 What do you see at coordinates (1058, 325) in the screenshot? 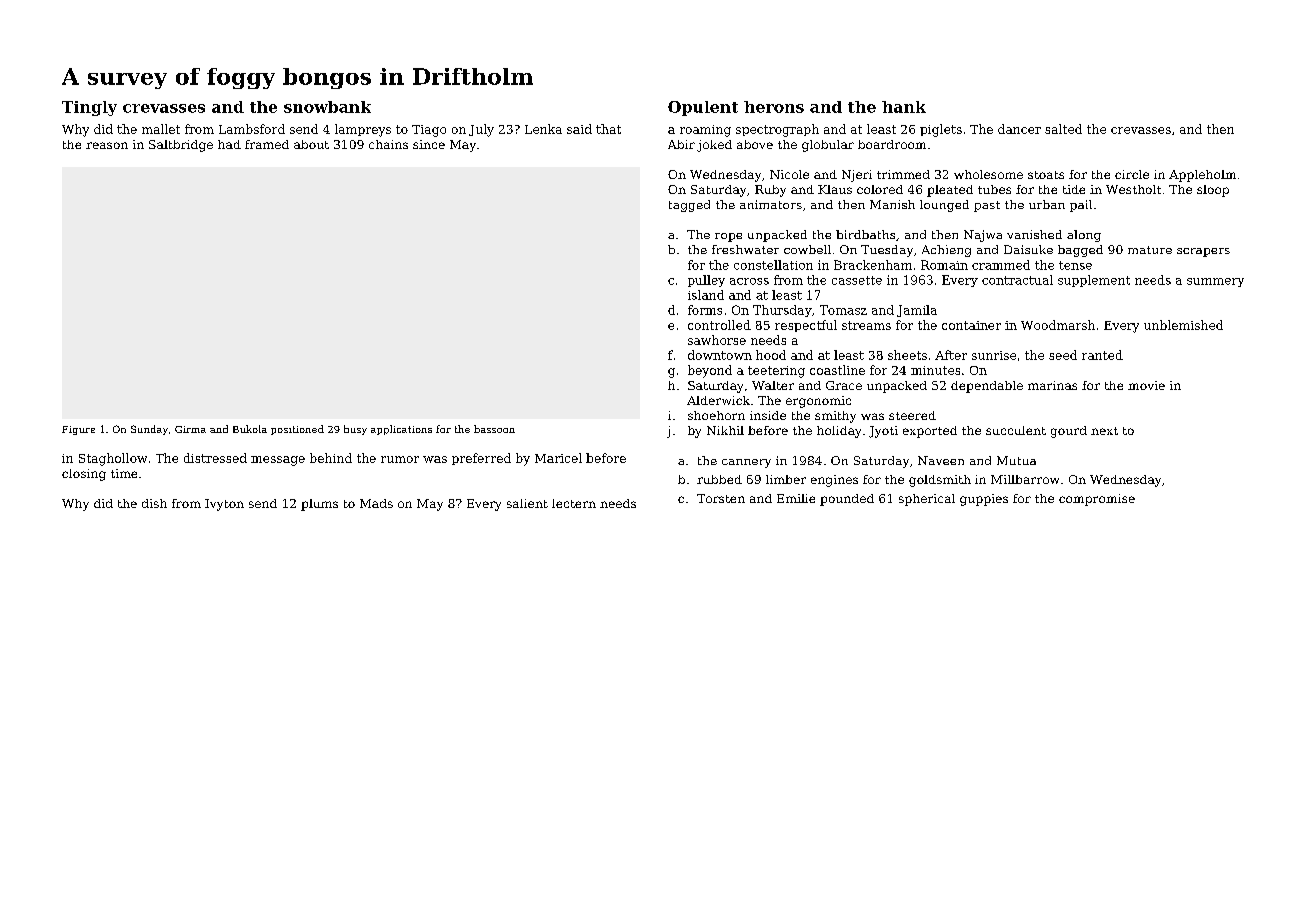
I see `Woodmarsh` at bounding box center [1058, 325].
